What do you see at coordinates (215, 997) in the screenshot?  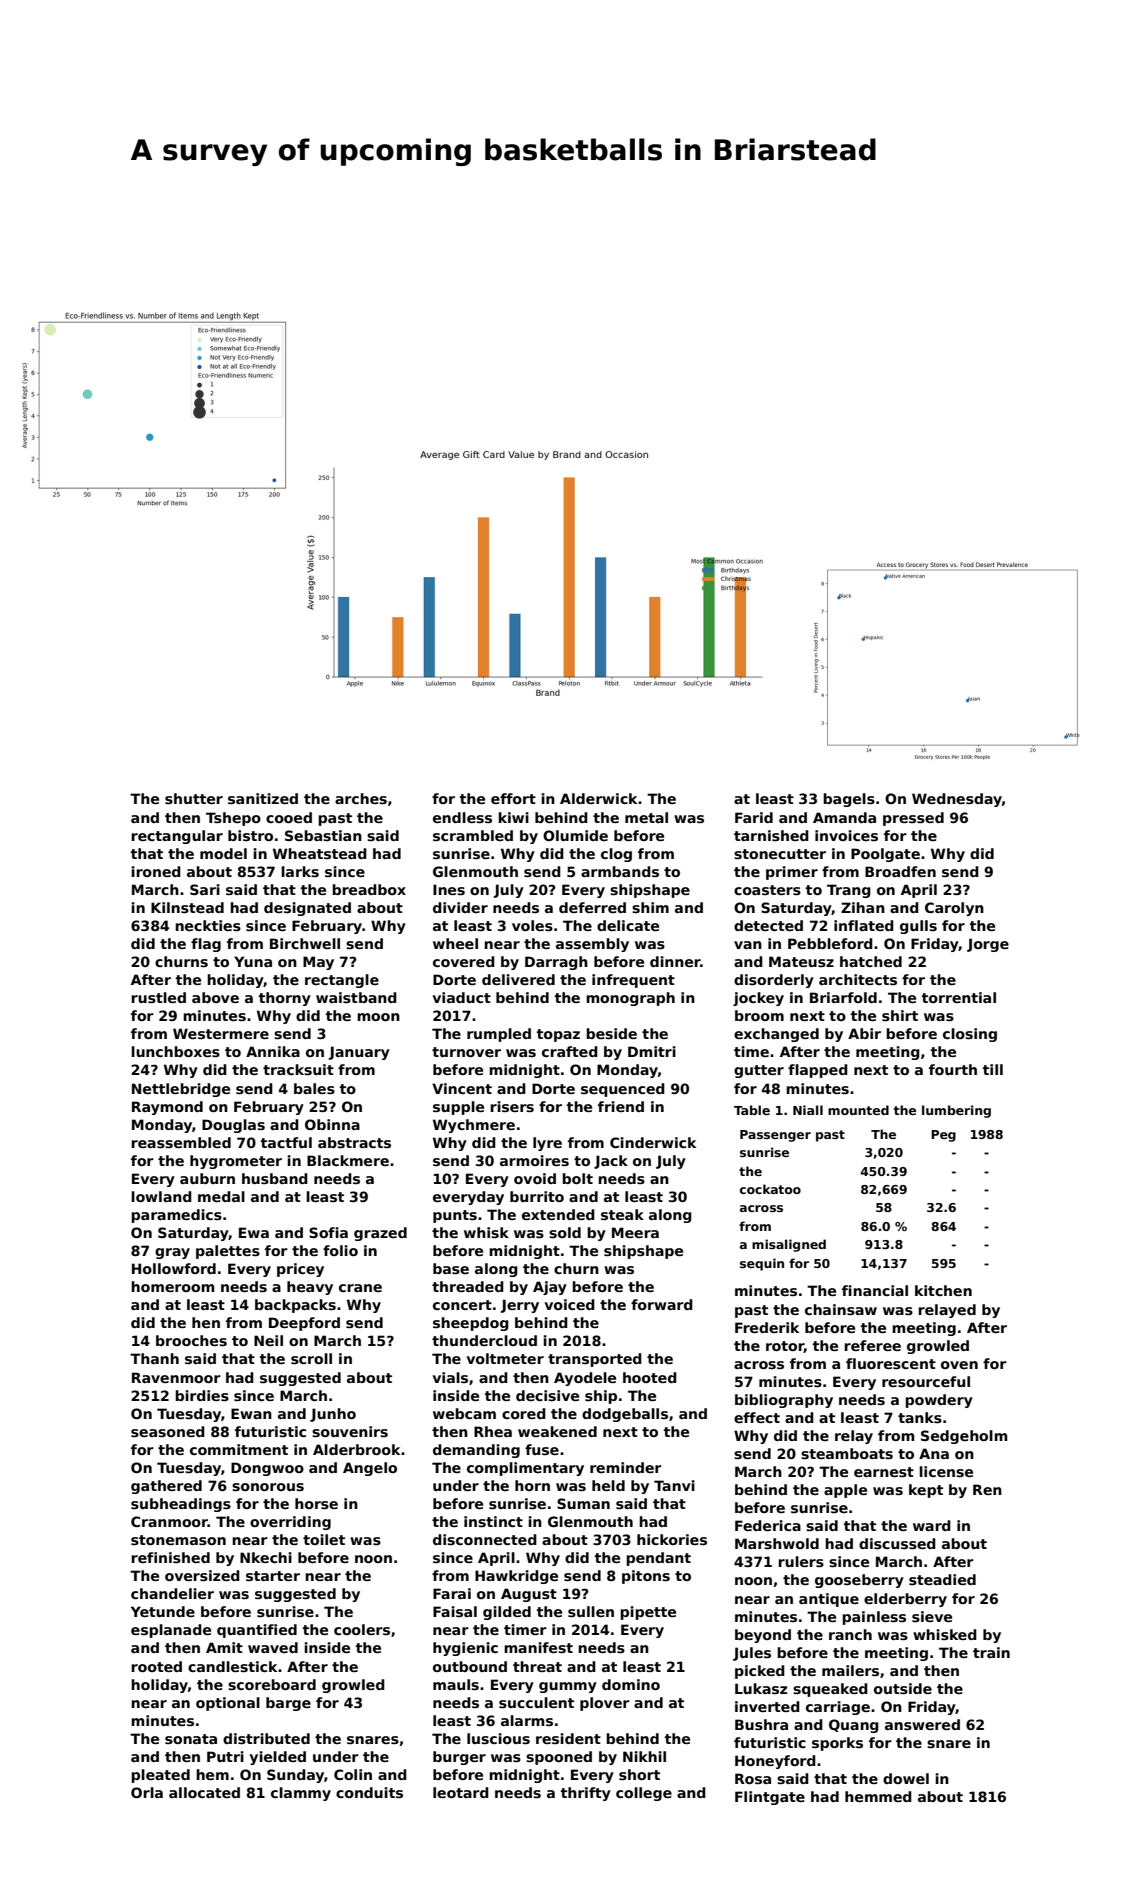 I see `above` at bounding box center [215, 997].
